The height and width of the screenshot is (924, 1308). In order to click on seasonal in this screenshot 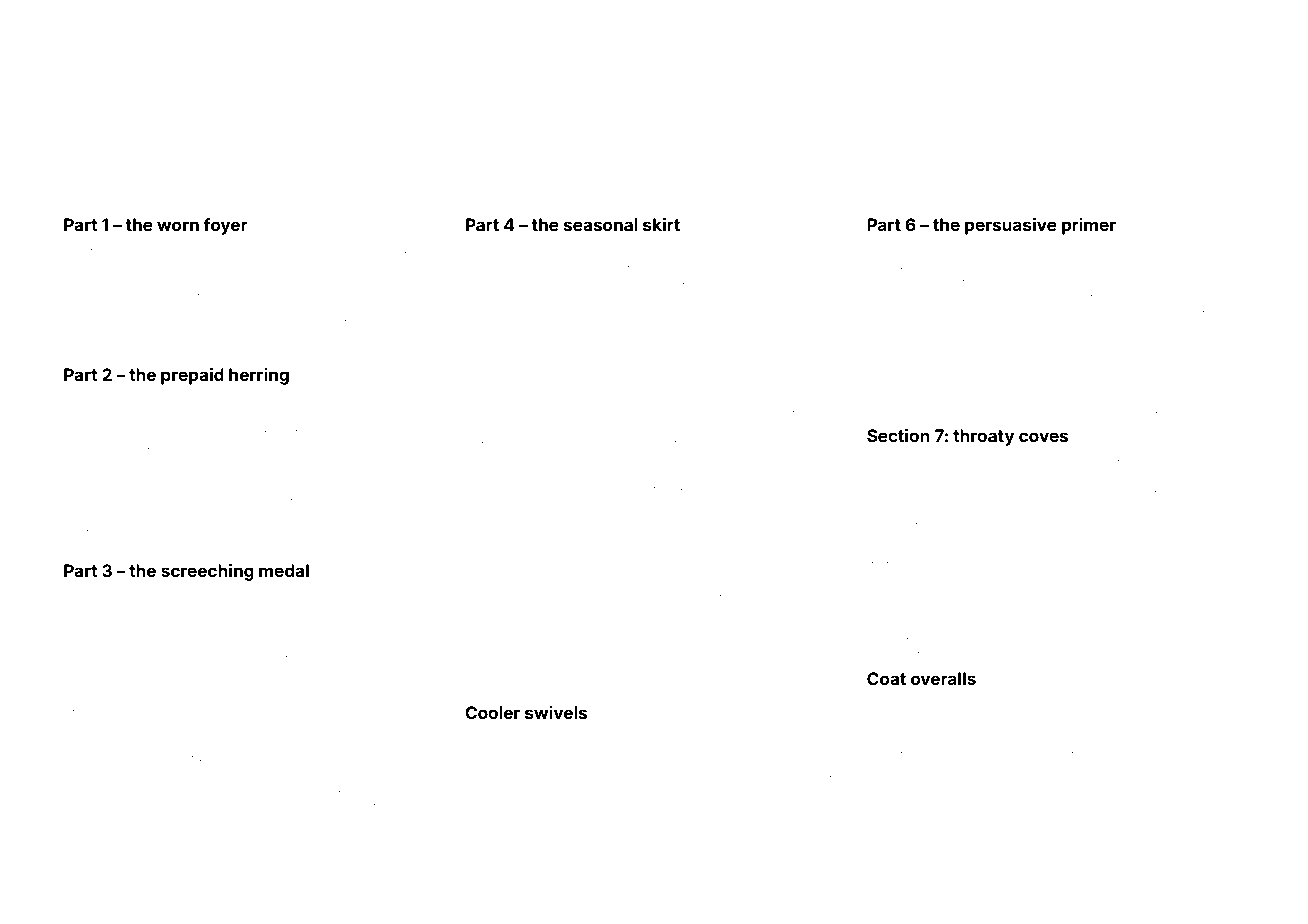, I will do `click(601, 224)`.
